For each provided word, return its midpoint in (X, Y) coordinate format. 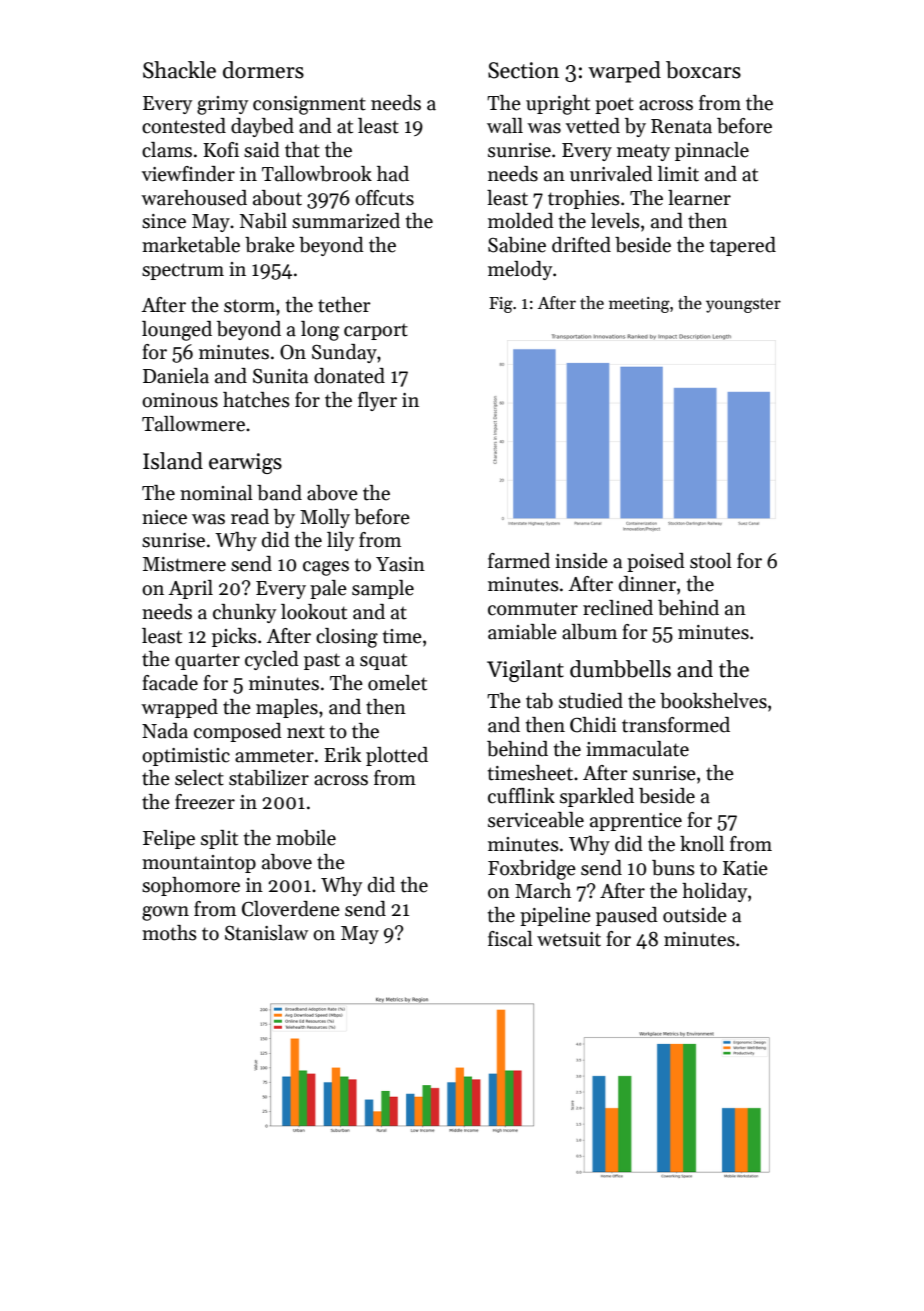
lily (340, 541)
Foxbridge (532, 870)
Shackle (179, 70)
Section (523, 70)
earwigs (245, 463)
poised (656, 562)
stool (711, 561)
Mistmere (184, 564)
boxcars (703, 70)
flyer (377, 401)
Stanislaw (266, 933)
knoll (702, 844)
